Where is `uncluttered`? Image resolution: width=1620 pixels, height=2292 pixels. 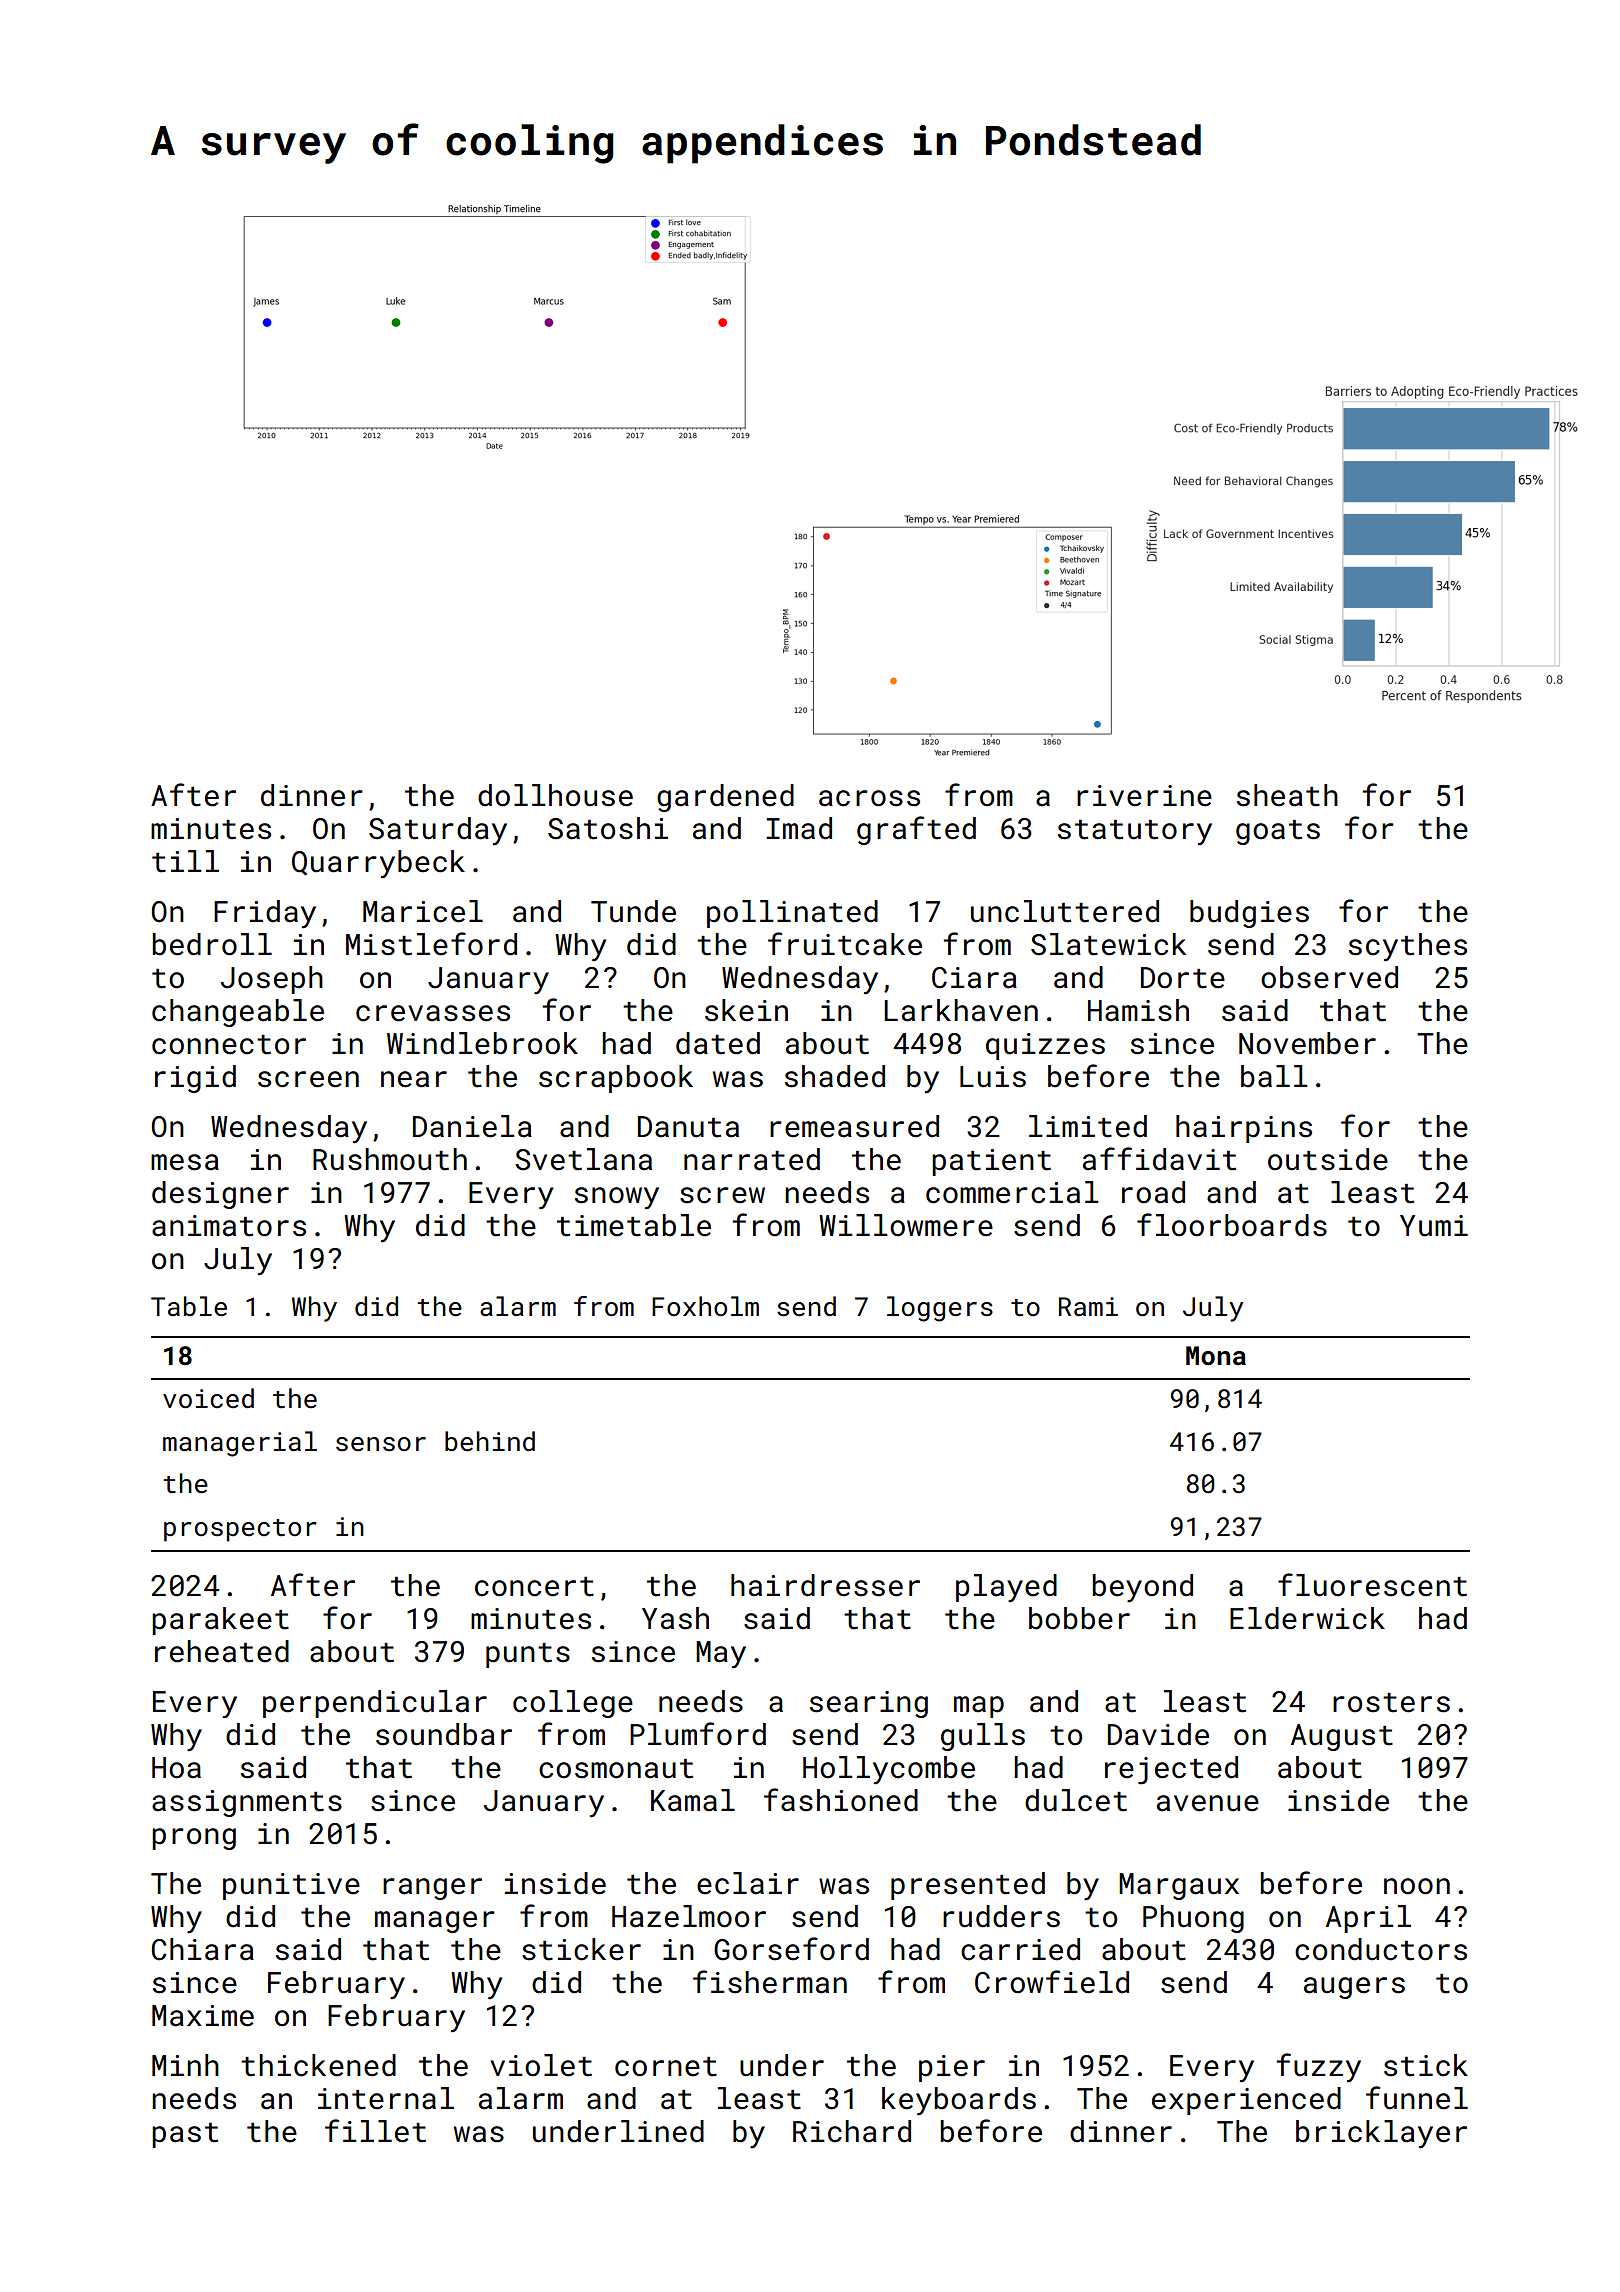
uncluttered is located at coordinates (1065, 911).
